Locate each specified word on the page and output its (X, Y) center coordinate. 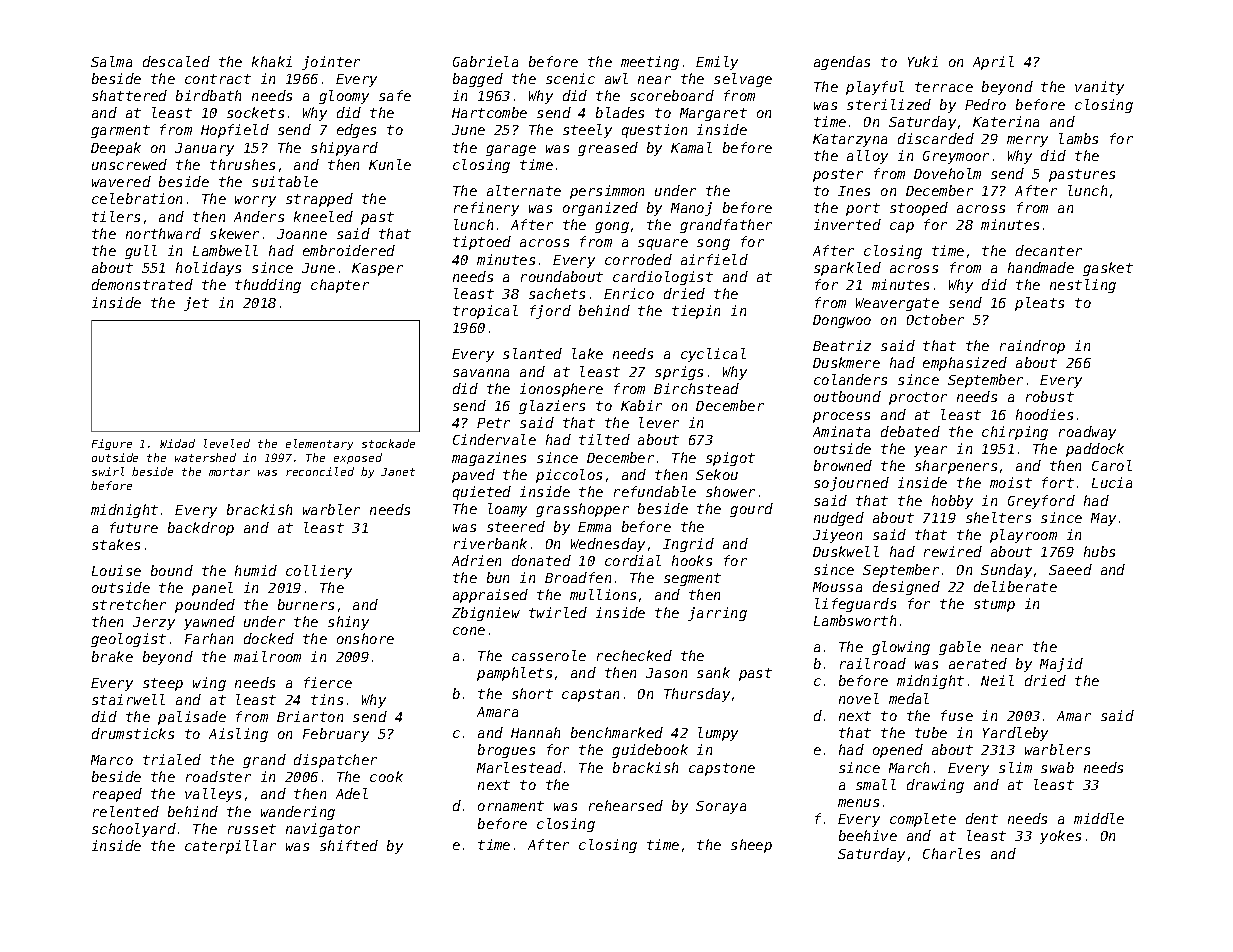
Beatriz (842, 345)
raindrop (1032, 347)
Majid (1061, 665)
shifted (349, 845)
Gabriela (485, 61)
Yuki (923, 61)
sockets (255, 112)
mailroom (267, 656)
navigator (323, 830)
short (532, 693)
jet (196, 304)
